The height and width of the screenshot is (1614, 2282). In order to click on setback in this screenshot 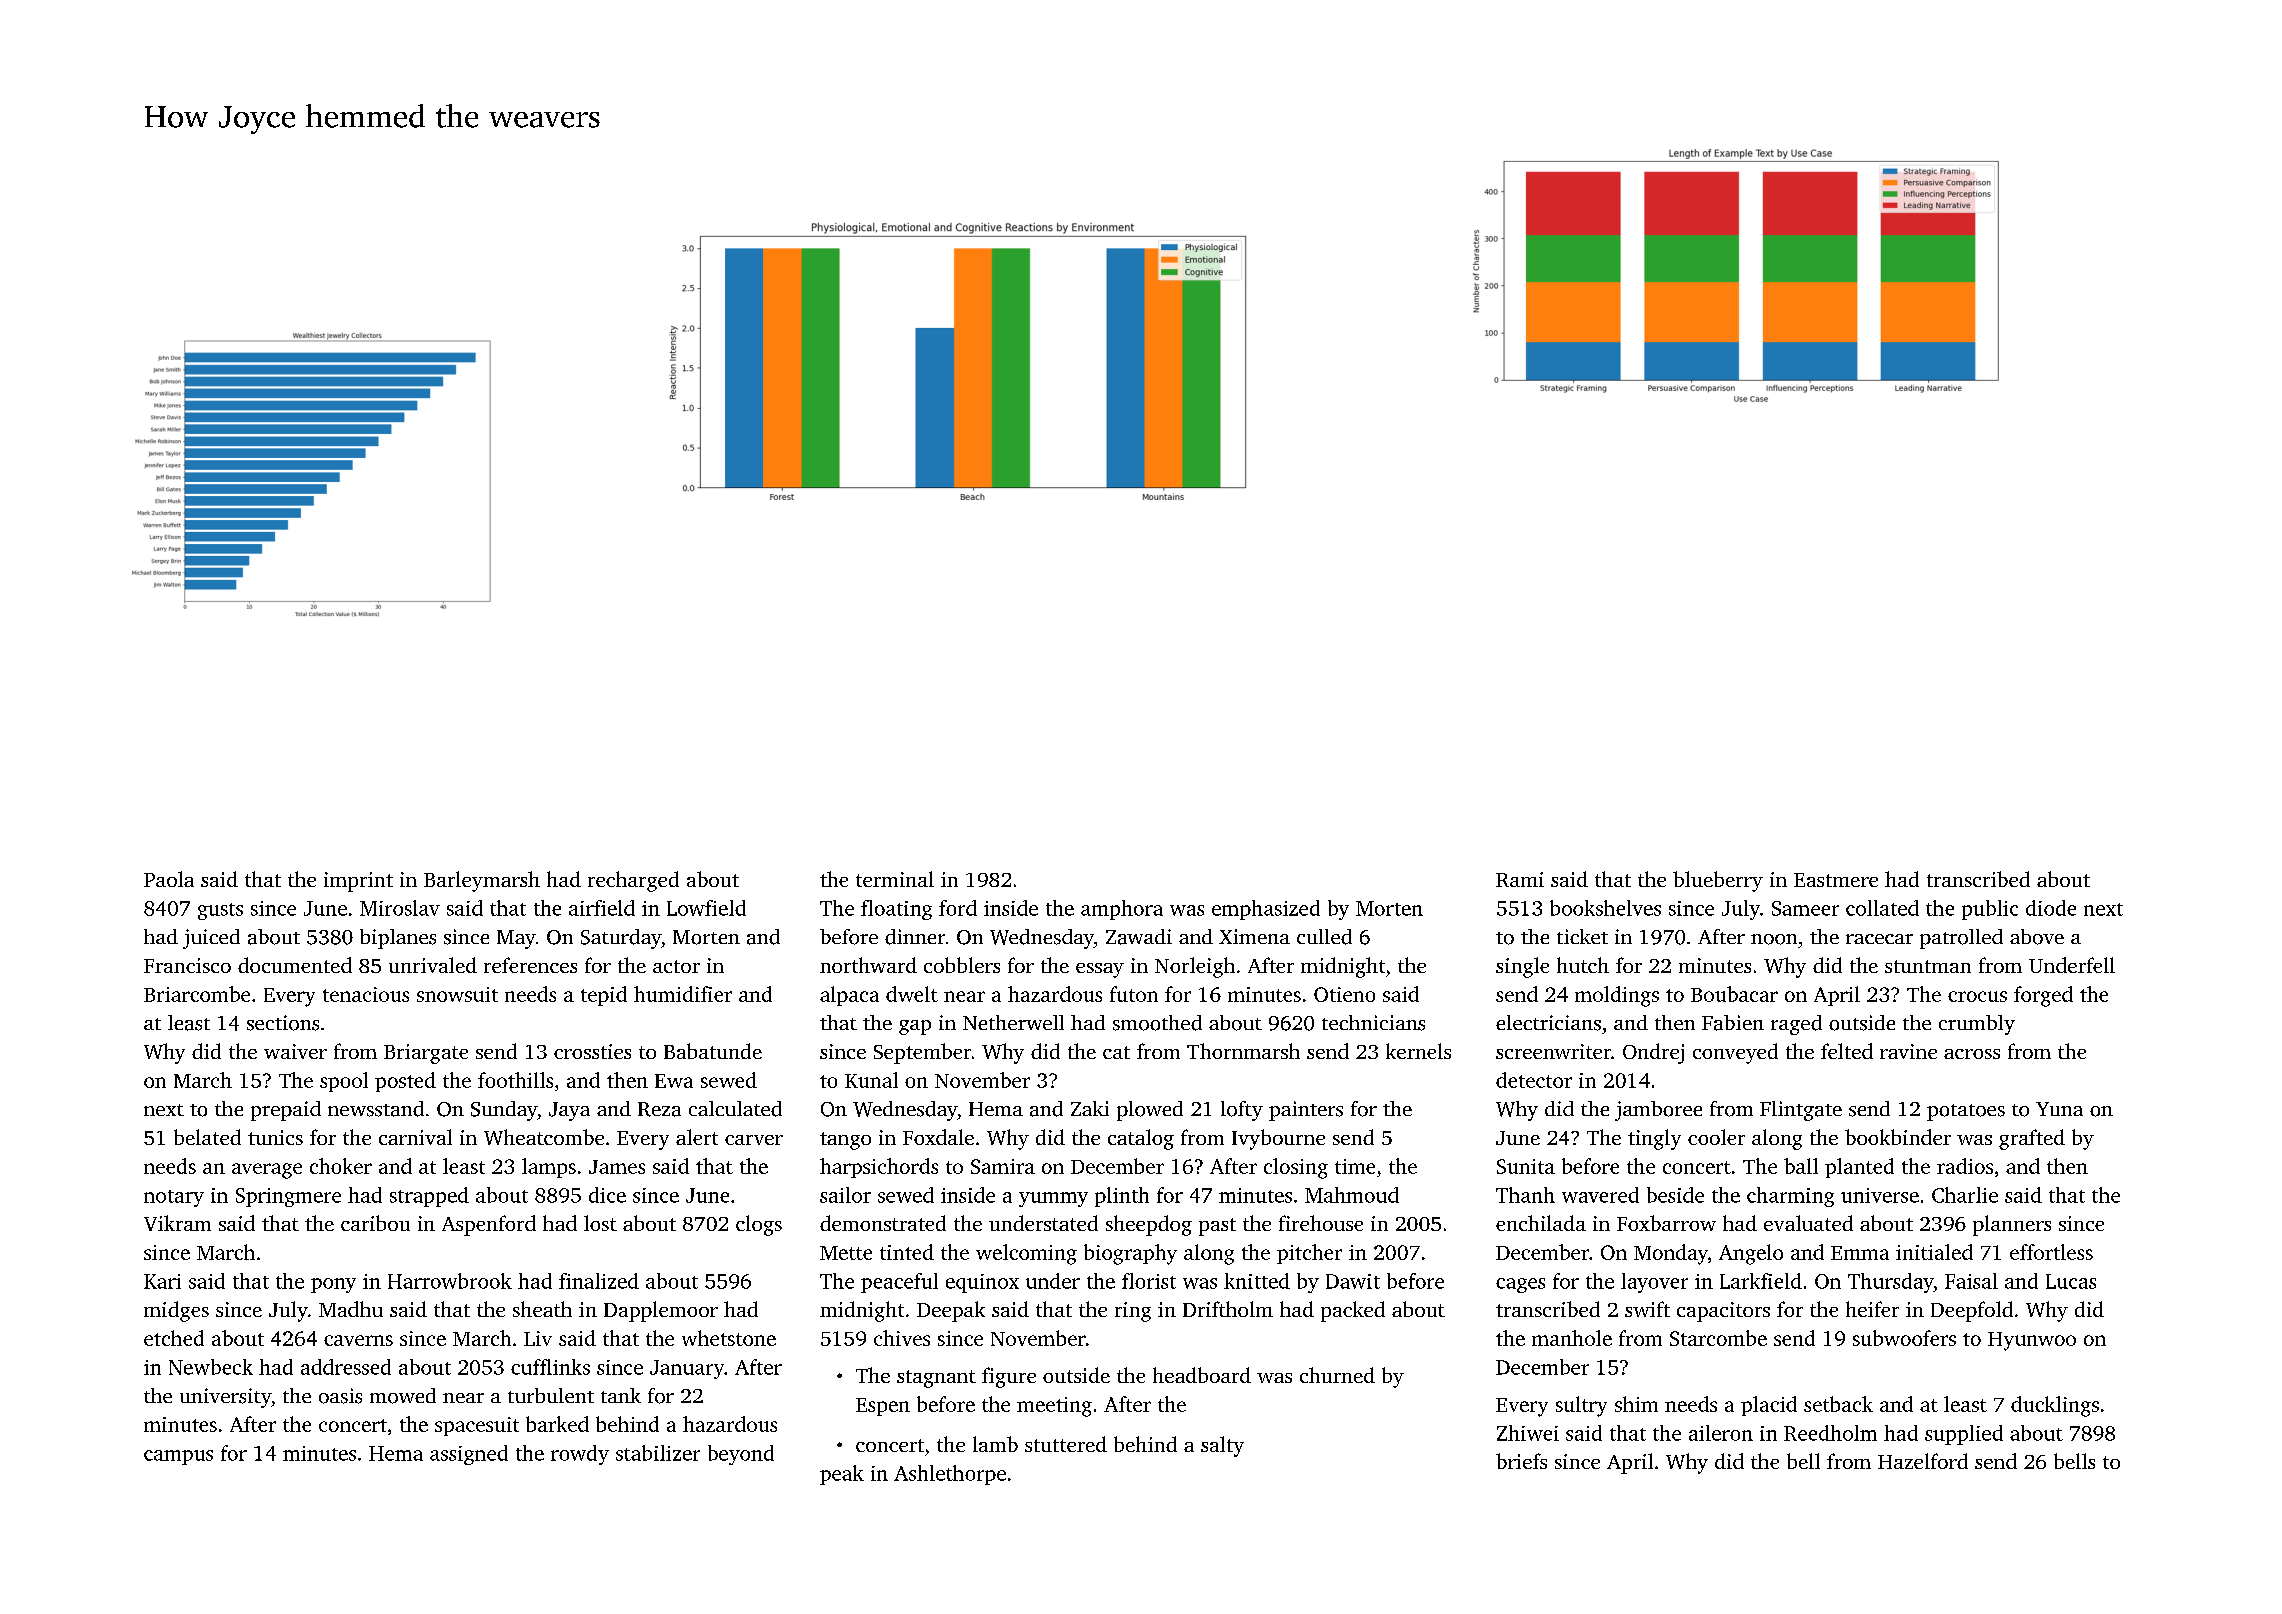, I will do `click(1838, 1404)`.
